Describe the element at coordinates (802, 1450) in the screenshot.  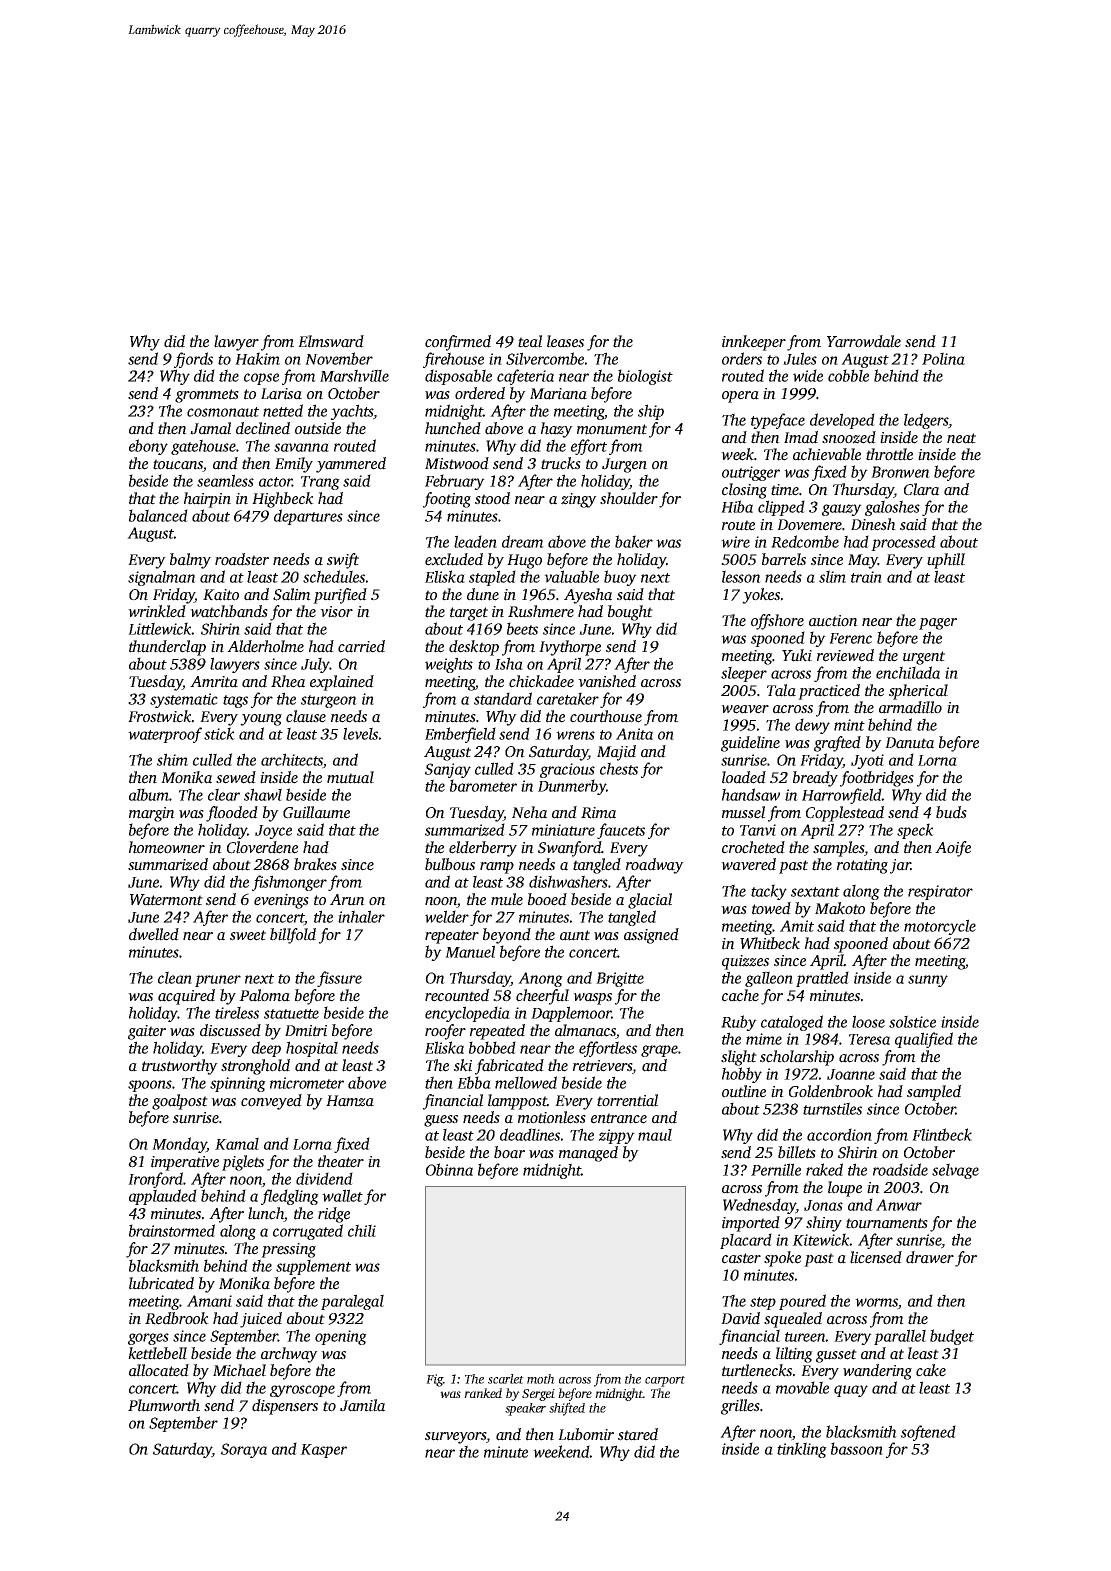
I see `tinkling` at that location.
